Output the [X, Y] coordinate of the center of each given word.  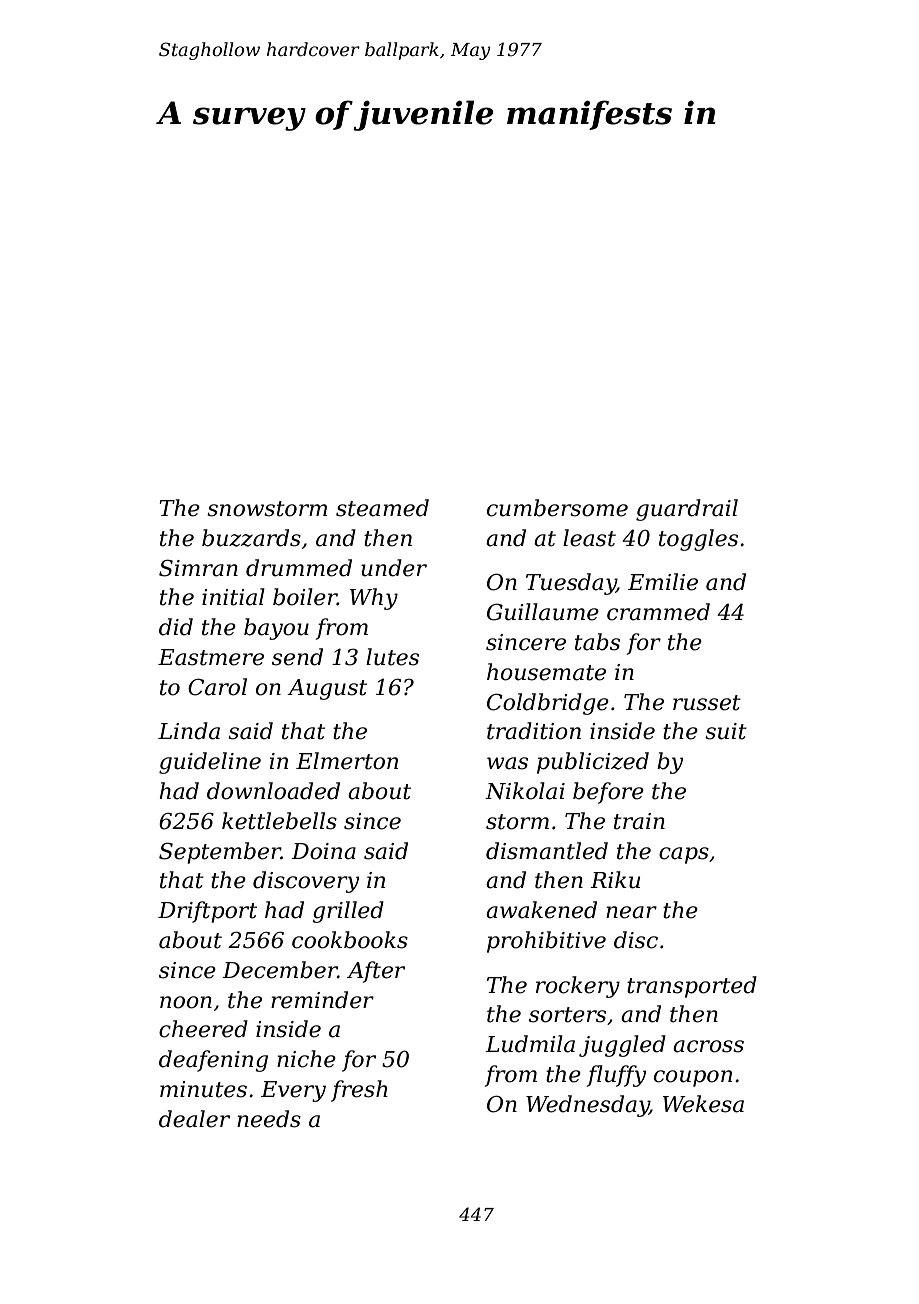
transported [692, 987]
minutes [203, 1089]
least [589, 538]
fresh [359, 1091]
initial [233, 597]
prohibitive [546, 942]
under [394, 568]
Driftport [207, 912]
